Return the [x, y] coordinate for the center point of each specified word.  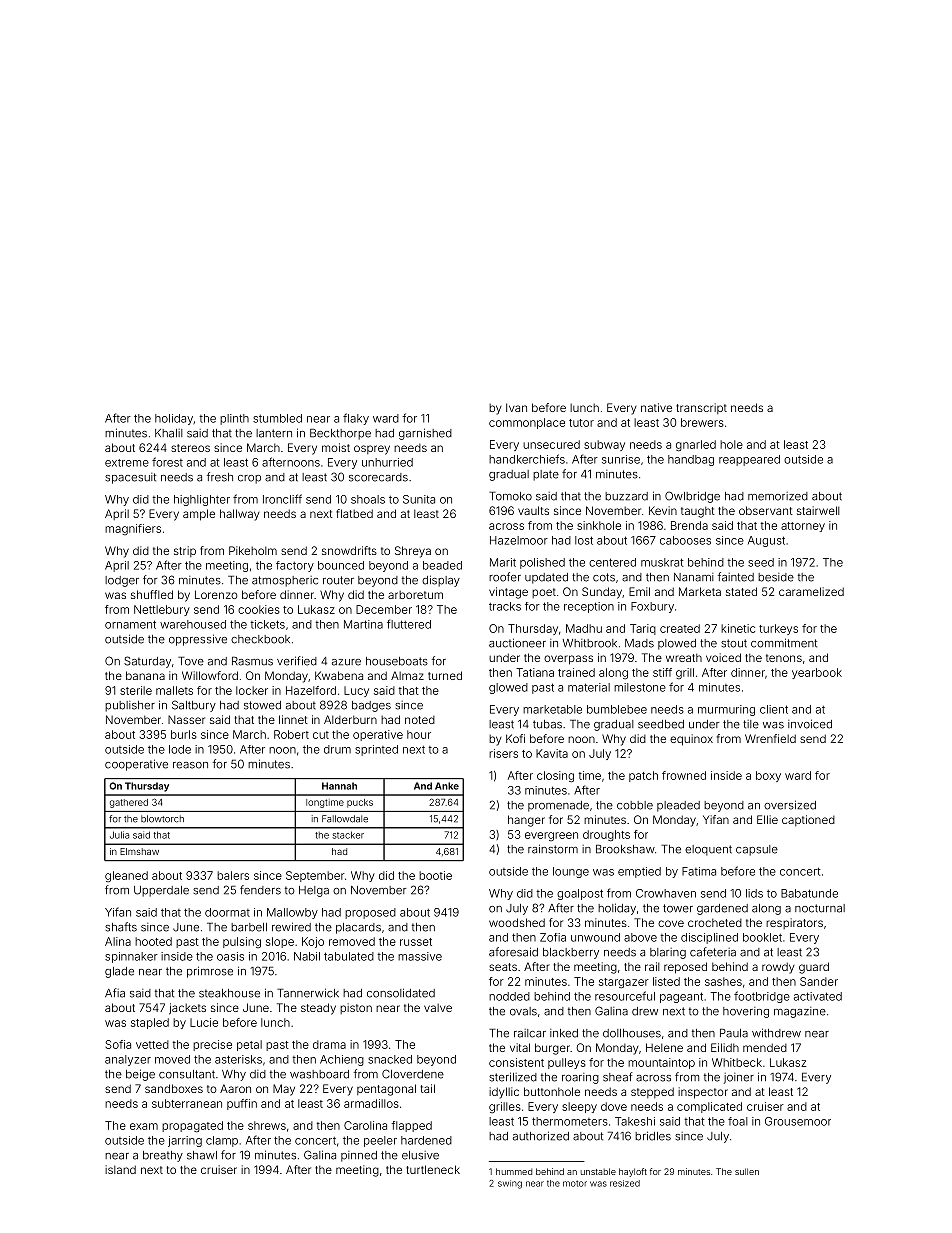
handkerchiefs [527, 459]
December [384, 609]
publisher [130, 706]
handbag [691, 460]
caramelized [811, 591]
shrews [267, 1125]
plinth [234, 419]
